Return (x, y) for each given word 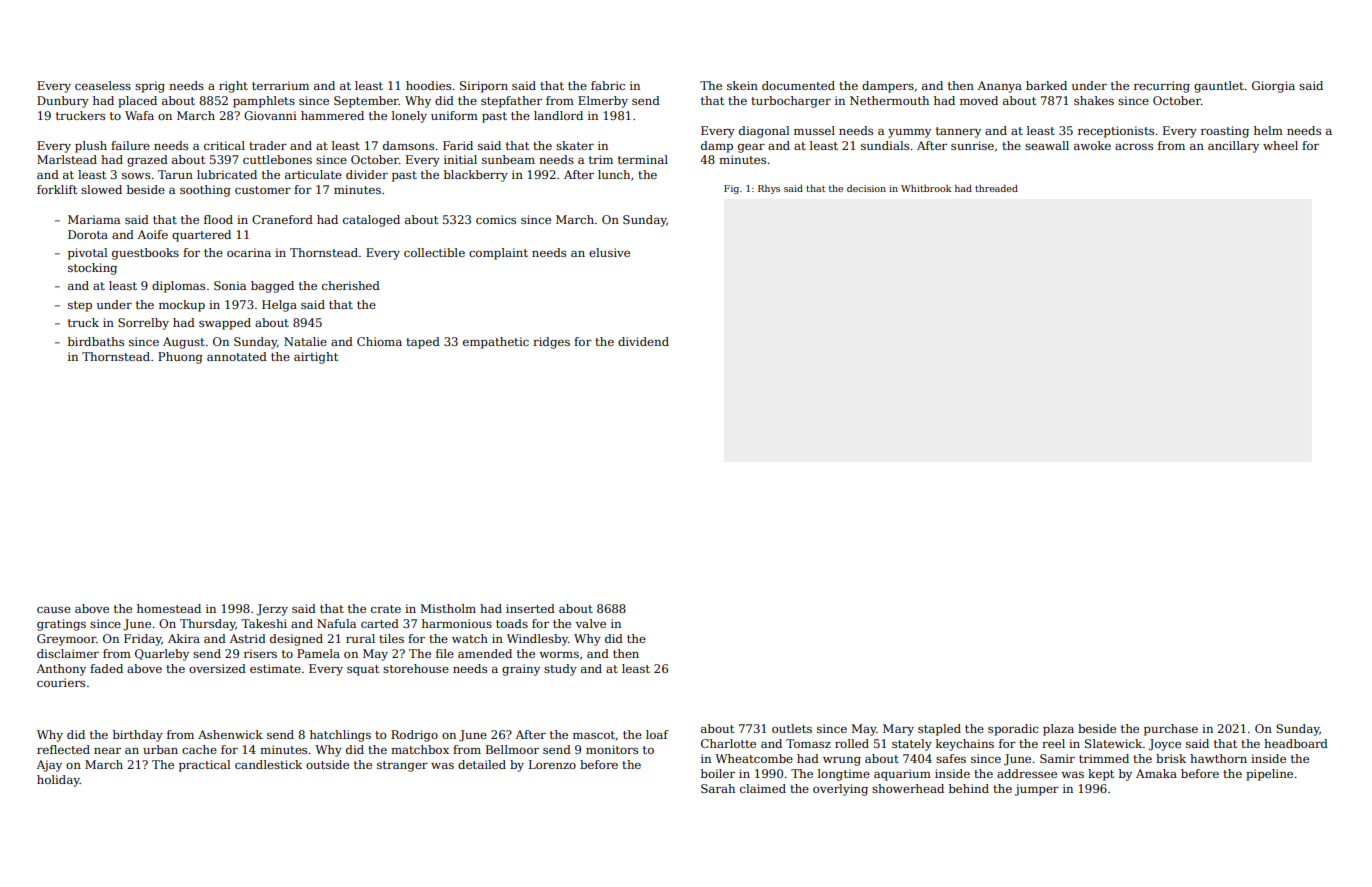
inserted (530, 608)
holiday (58, 781)
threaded (996, 188)
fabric (608, 85)
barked (1046, 85)
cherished (351, 285)
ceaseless (103, 85)
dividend (643, 341)
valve (591, 623)
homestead (169, 608)
